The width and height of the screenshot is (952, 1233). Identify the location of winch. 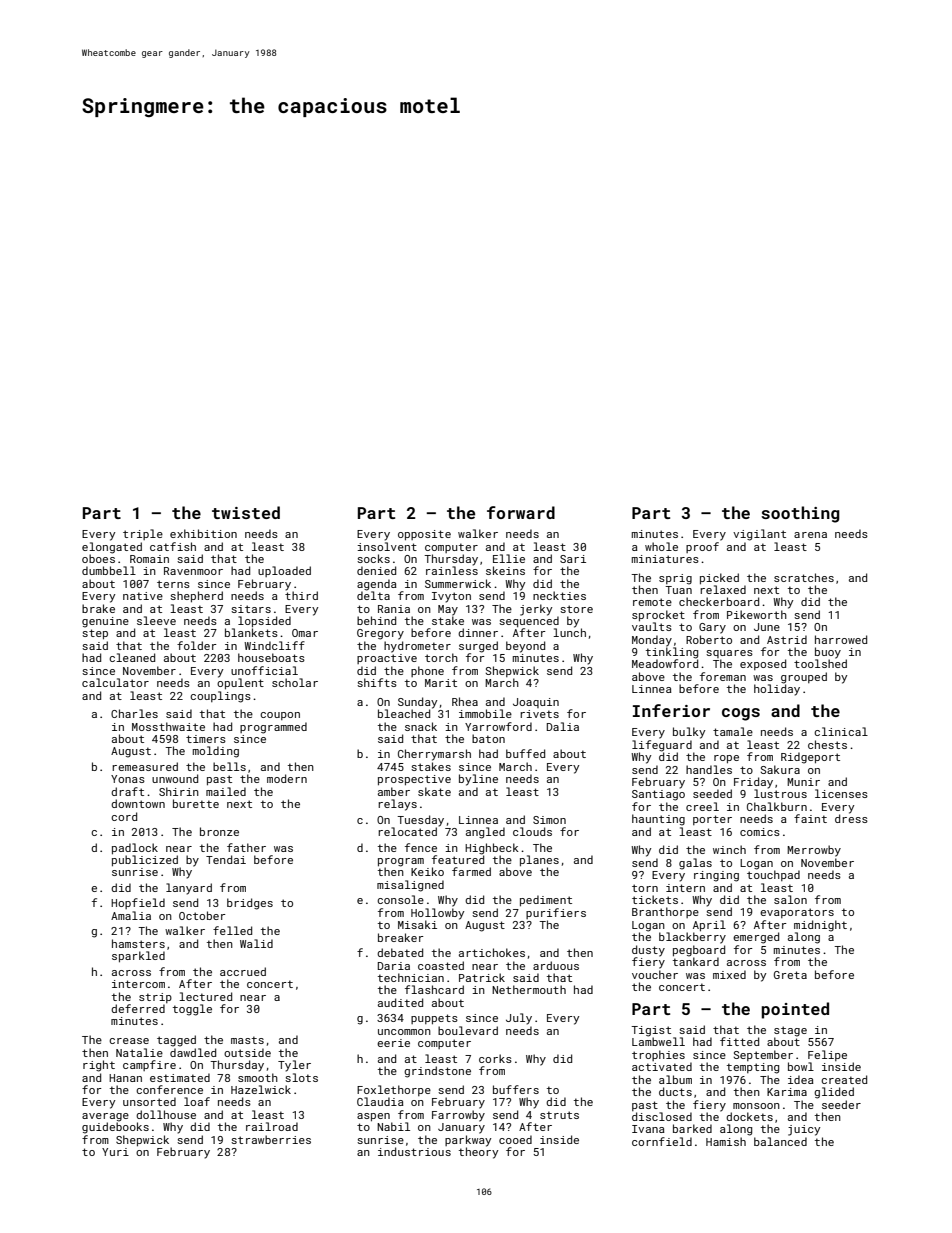
(729, 849).
